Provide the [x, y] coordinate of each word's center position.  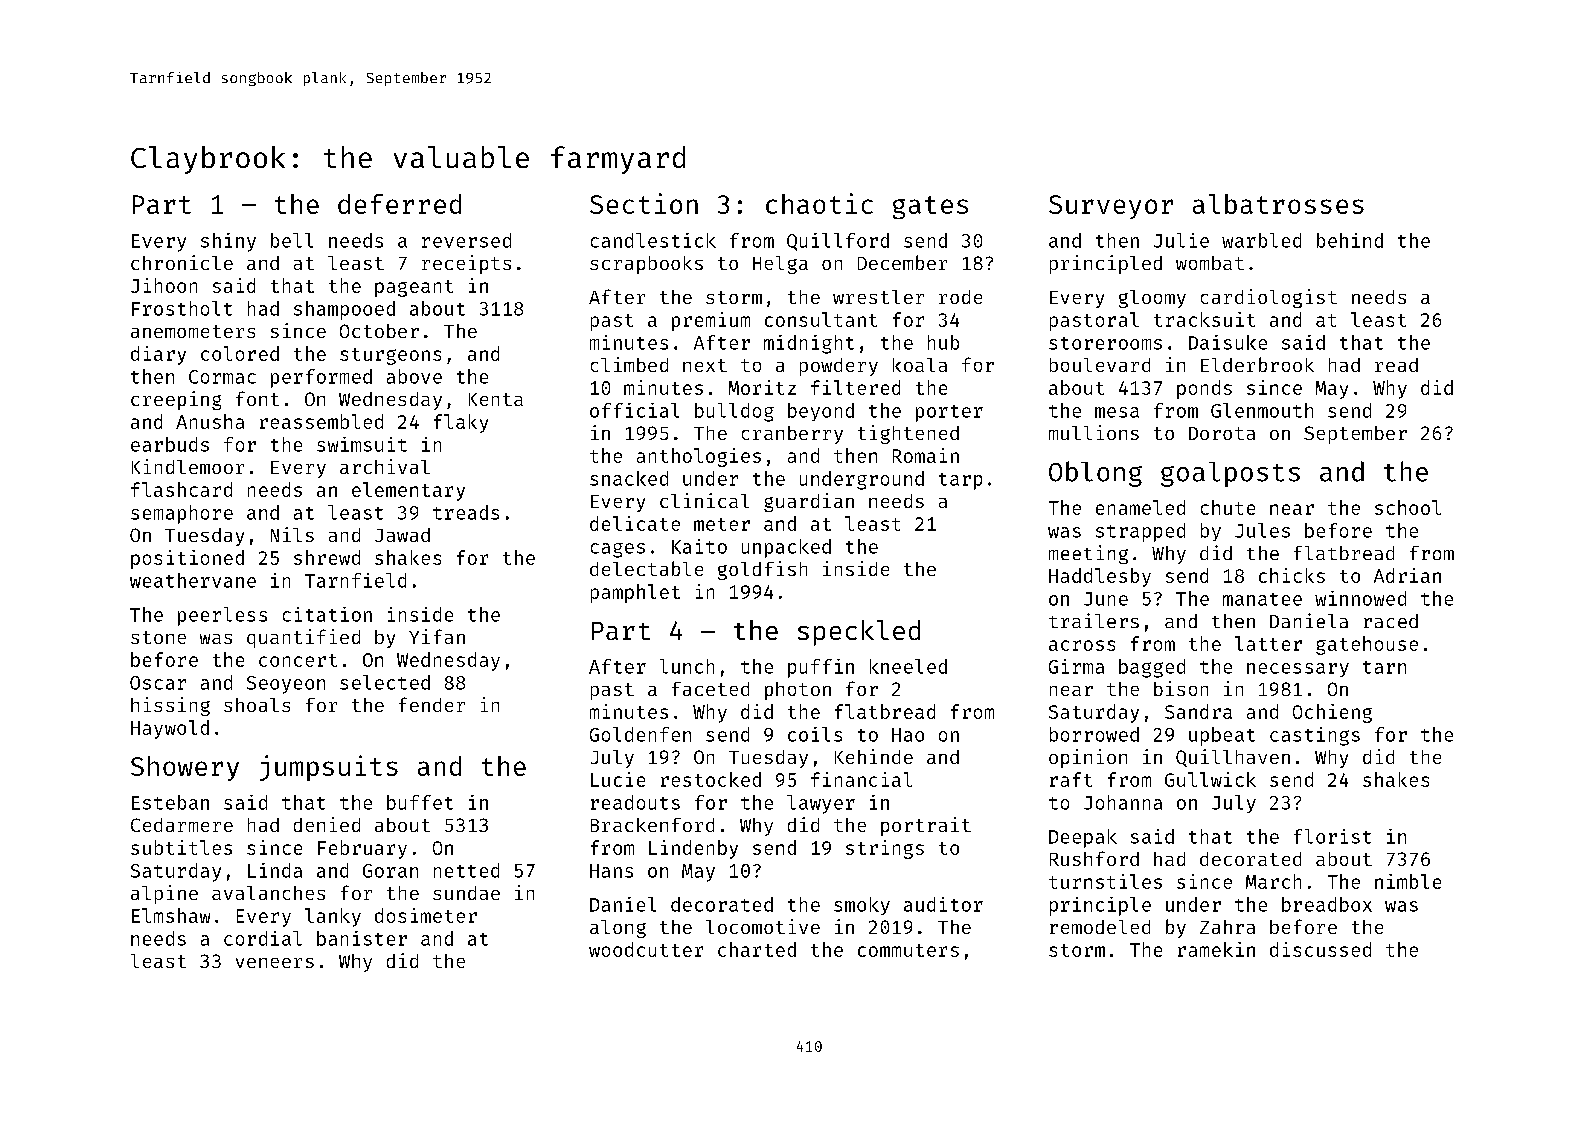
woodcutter [646, 949]
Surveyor [1111, 207]
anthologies [699, 457]
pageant [414, 288]
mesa [1117, 412]
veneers [275, 963]
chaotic [819, 203]
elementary [408, 491]
